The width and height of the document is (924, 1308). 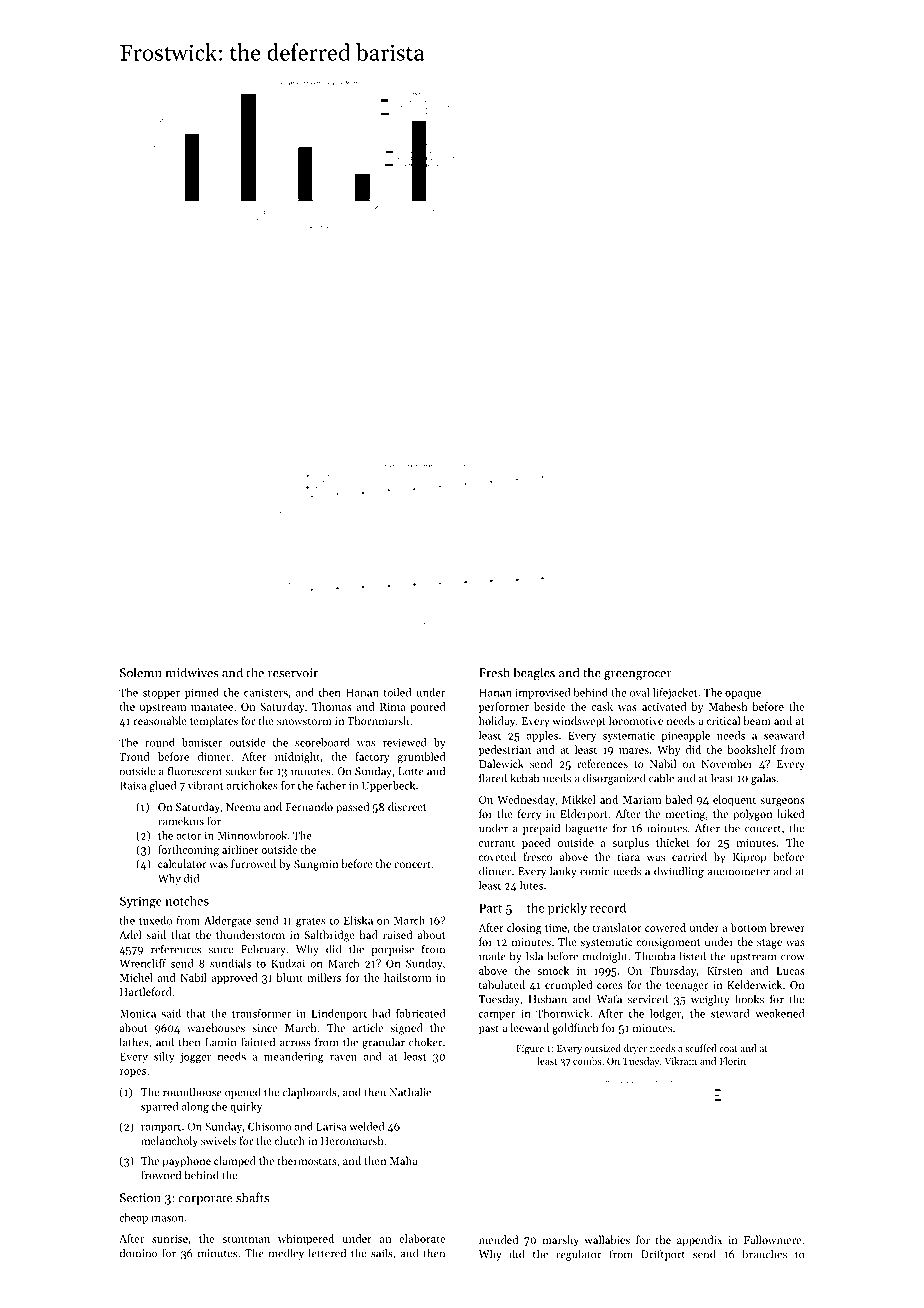 I want to click on Nathalie, so click(x=410, y=1092).
